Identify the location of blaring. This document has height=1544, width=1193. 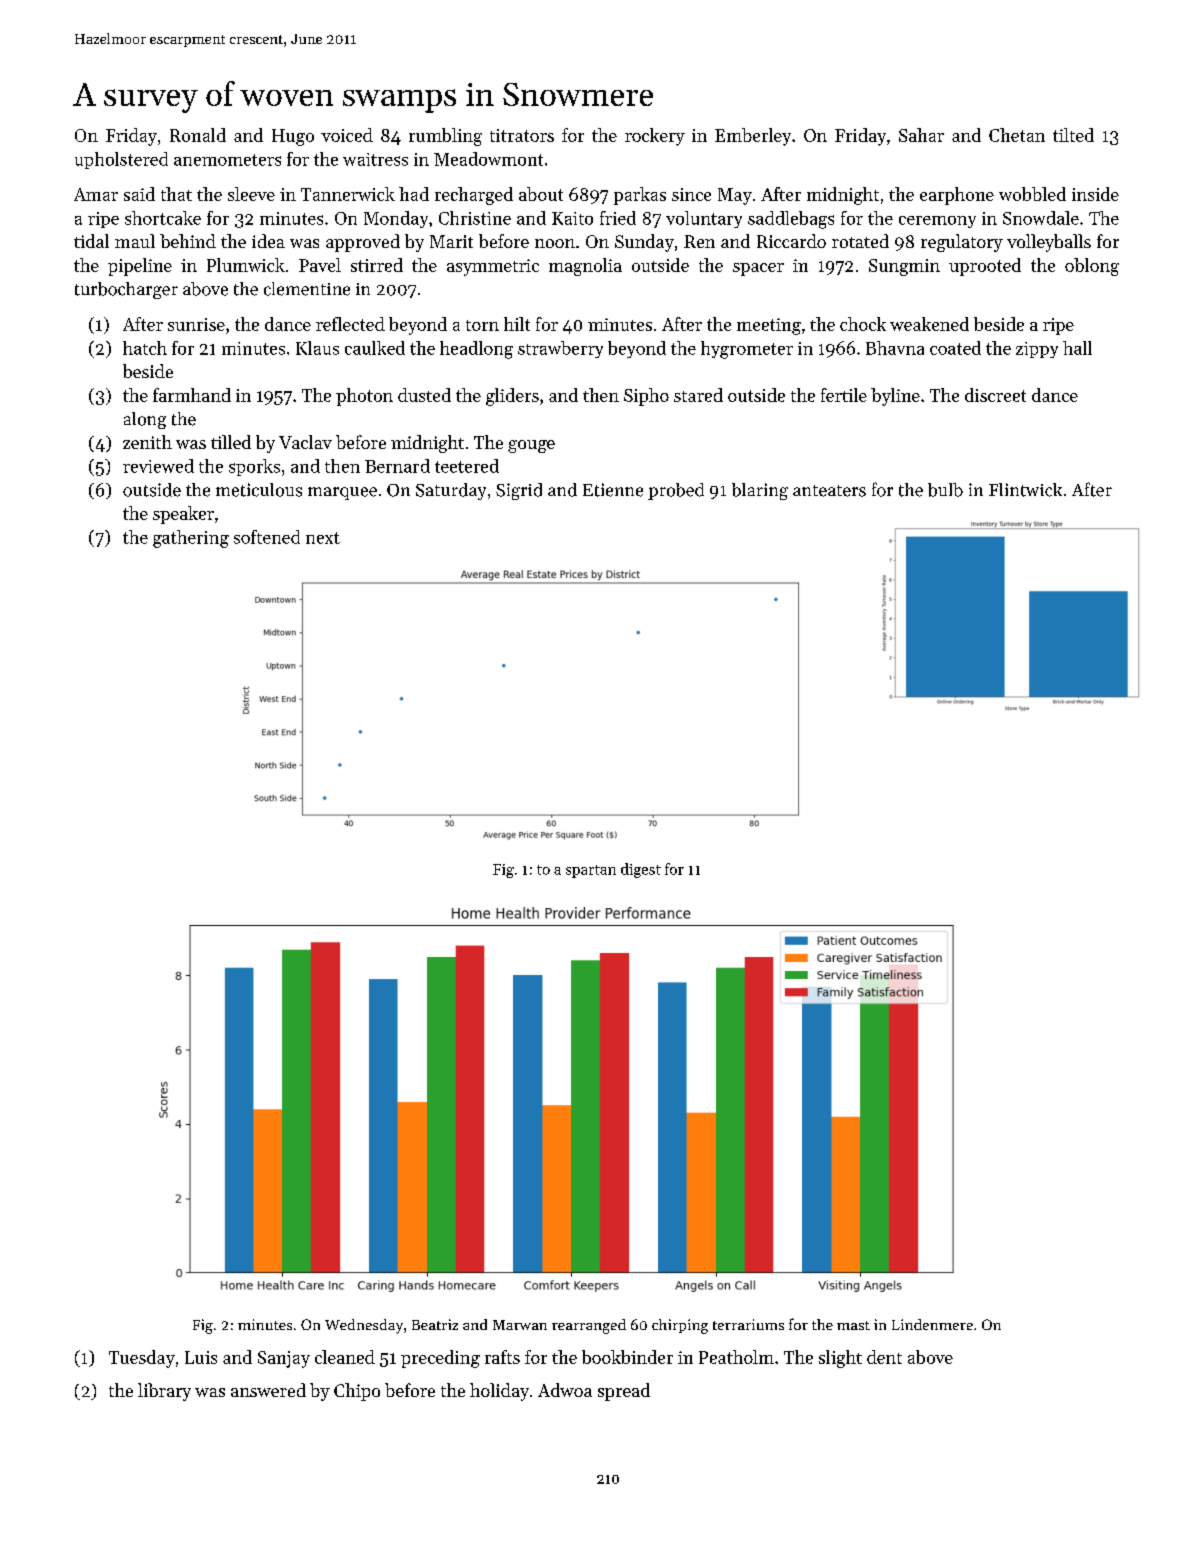
(760, 491).
